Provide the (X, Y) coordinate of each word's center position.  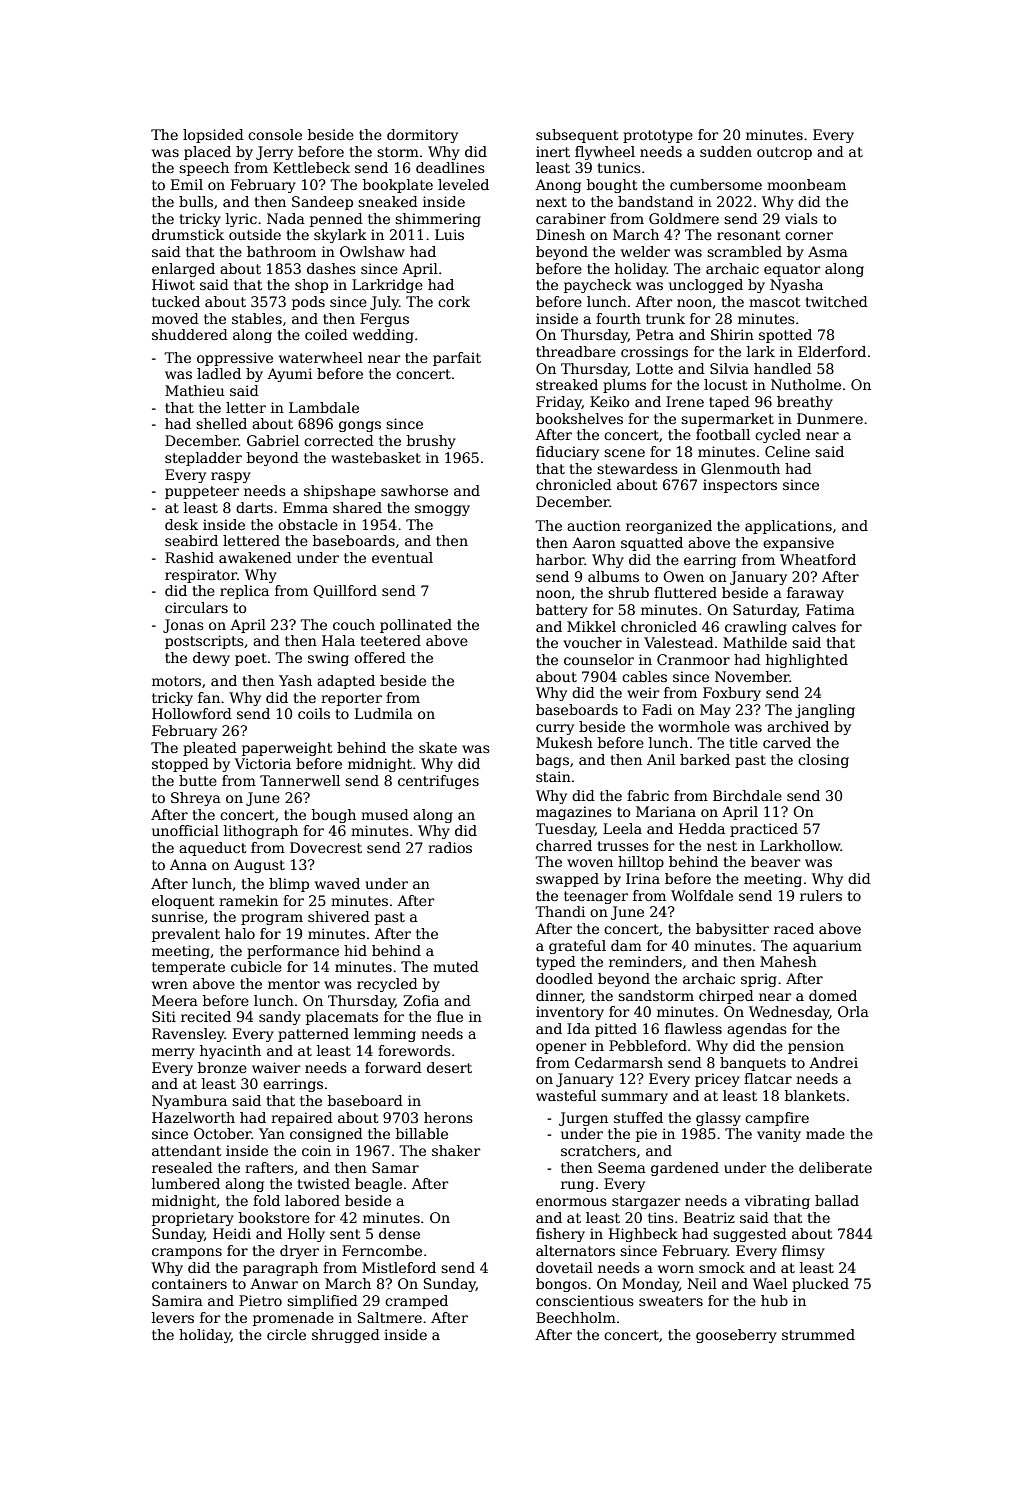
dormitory (422, 136)
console (275, 134)
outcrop (784, 153)
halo (240, 933)
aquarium (827, 947)
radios (450, 847)
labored (312, 1200)
